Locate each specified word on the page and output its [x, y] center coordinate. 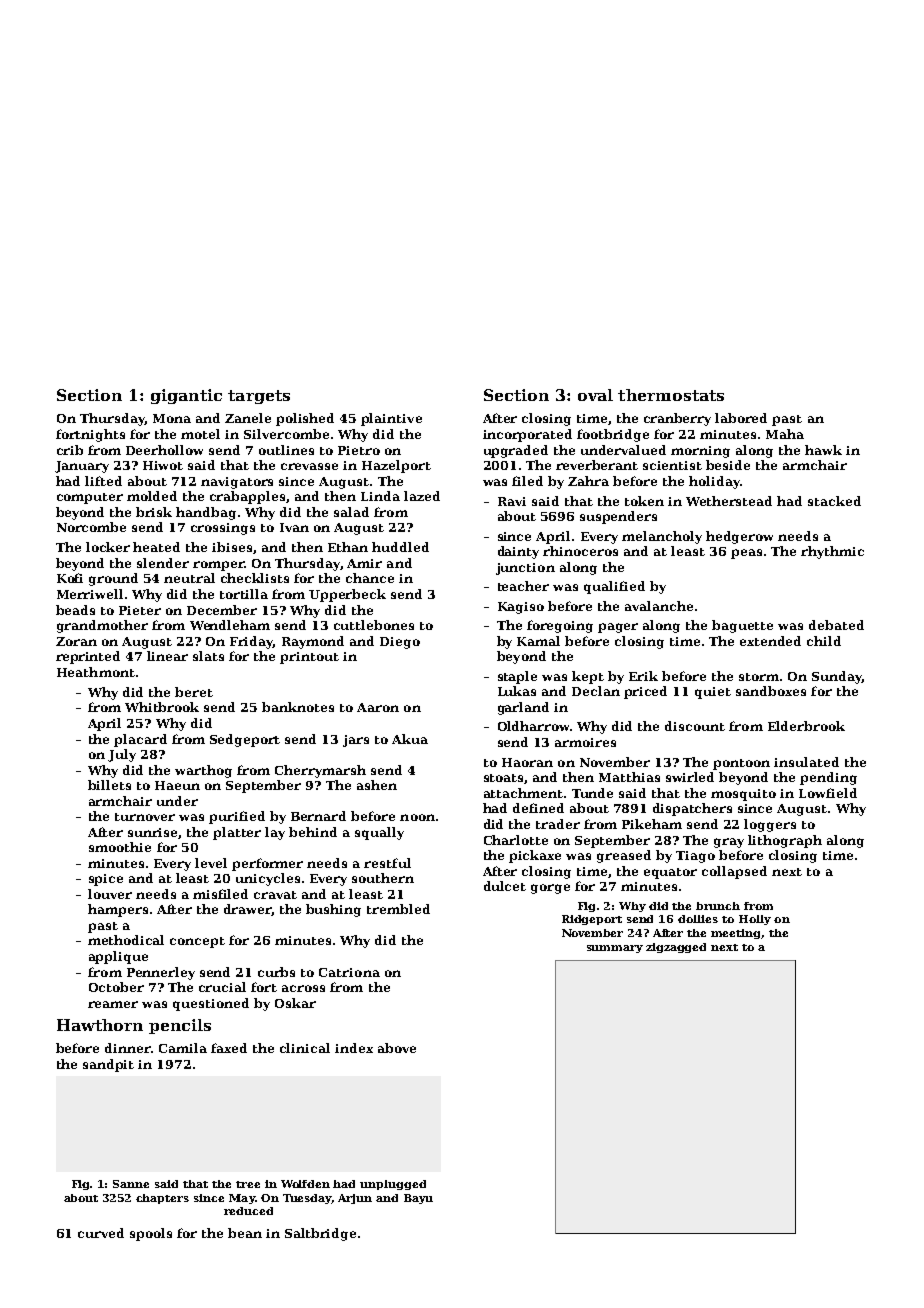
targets [259, 397]
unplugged [393, 1185]
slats [208, 656]
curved [101, 1233]
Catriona [349, 972]
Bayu [418, 1199]
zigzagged [676, 948]
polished [305, 419]
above [397, 1048]
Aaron [378, 707]
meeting [736, 934]
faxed [229, 1048]
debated [836, 625]
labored [741, 418]
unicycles [268, 879]
